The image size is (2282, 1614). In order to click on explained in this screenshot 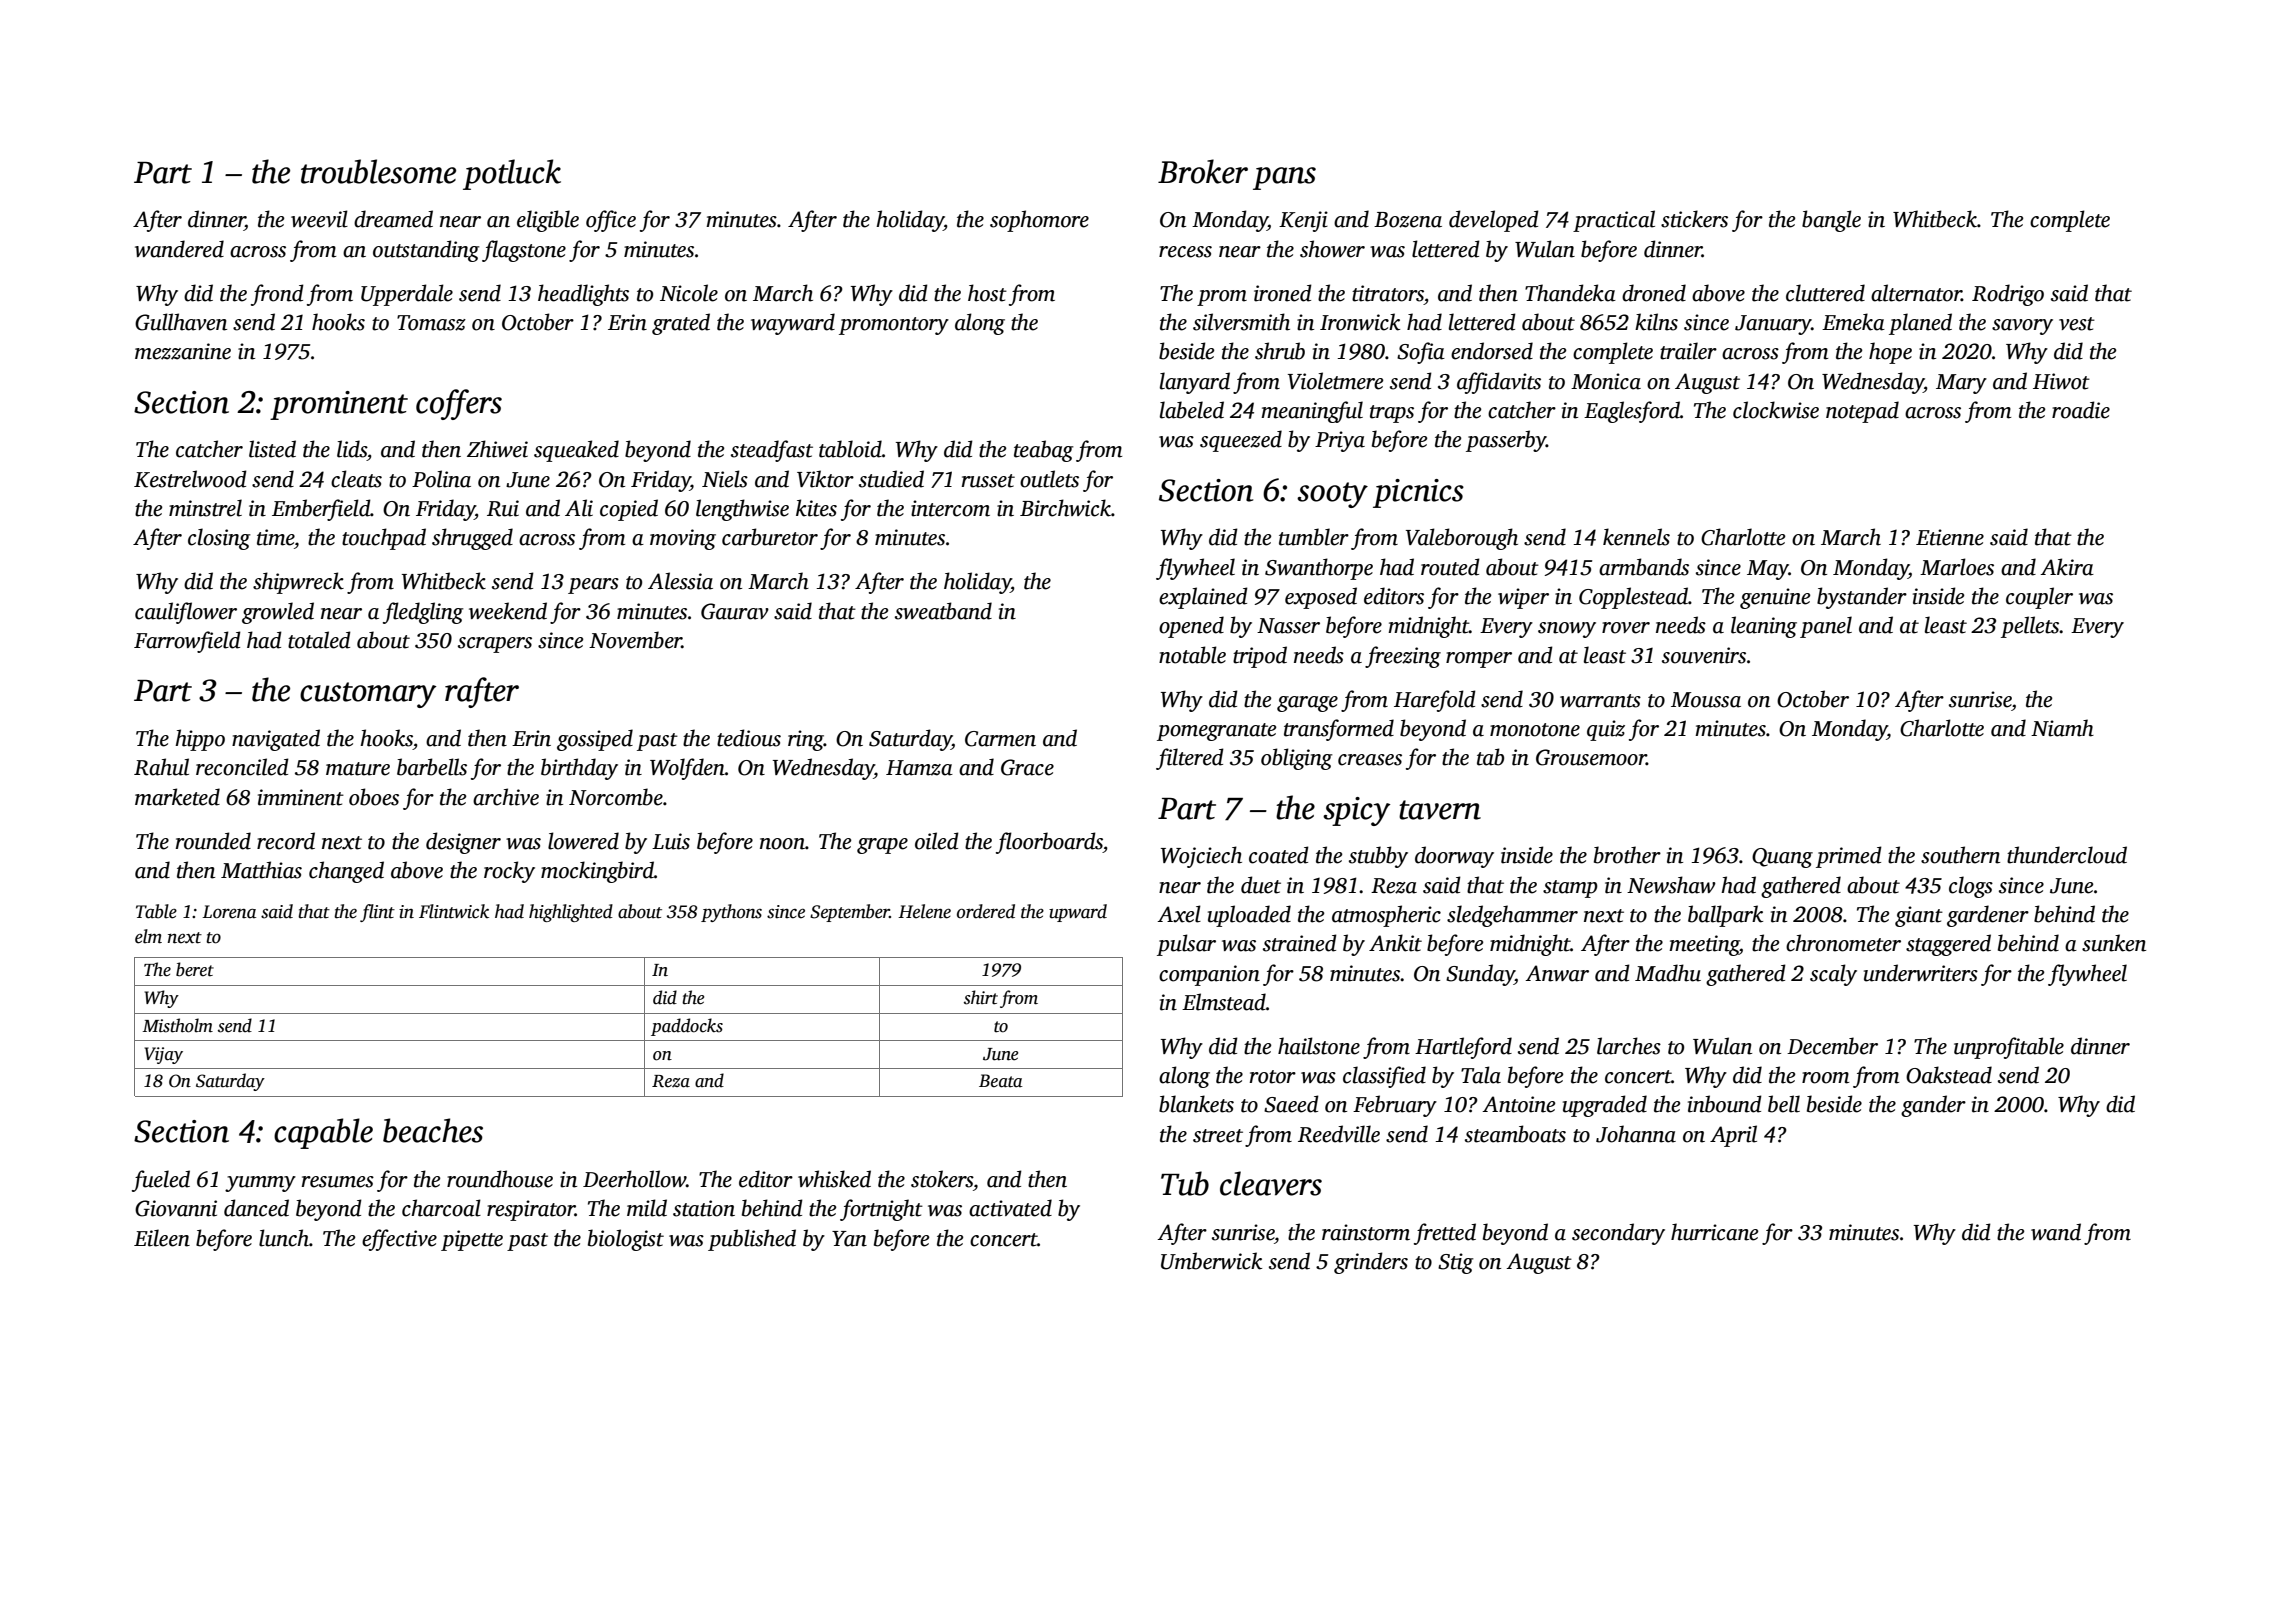, I will do `click(1203, 598)`.
